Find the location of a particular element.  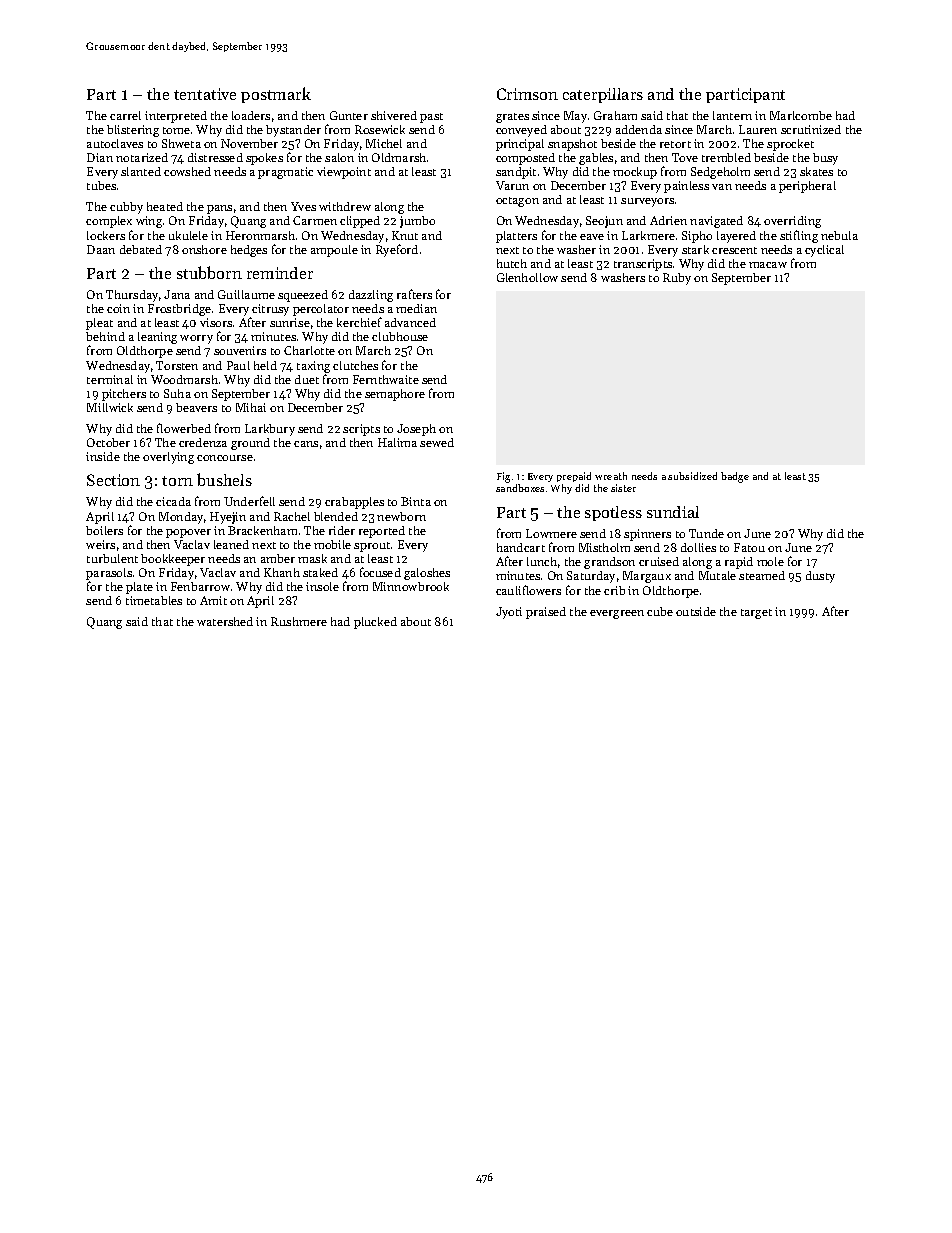

steamed is located at coordinates (762, 575).
